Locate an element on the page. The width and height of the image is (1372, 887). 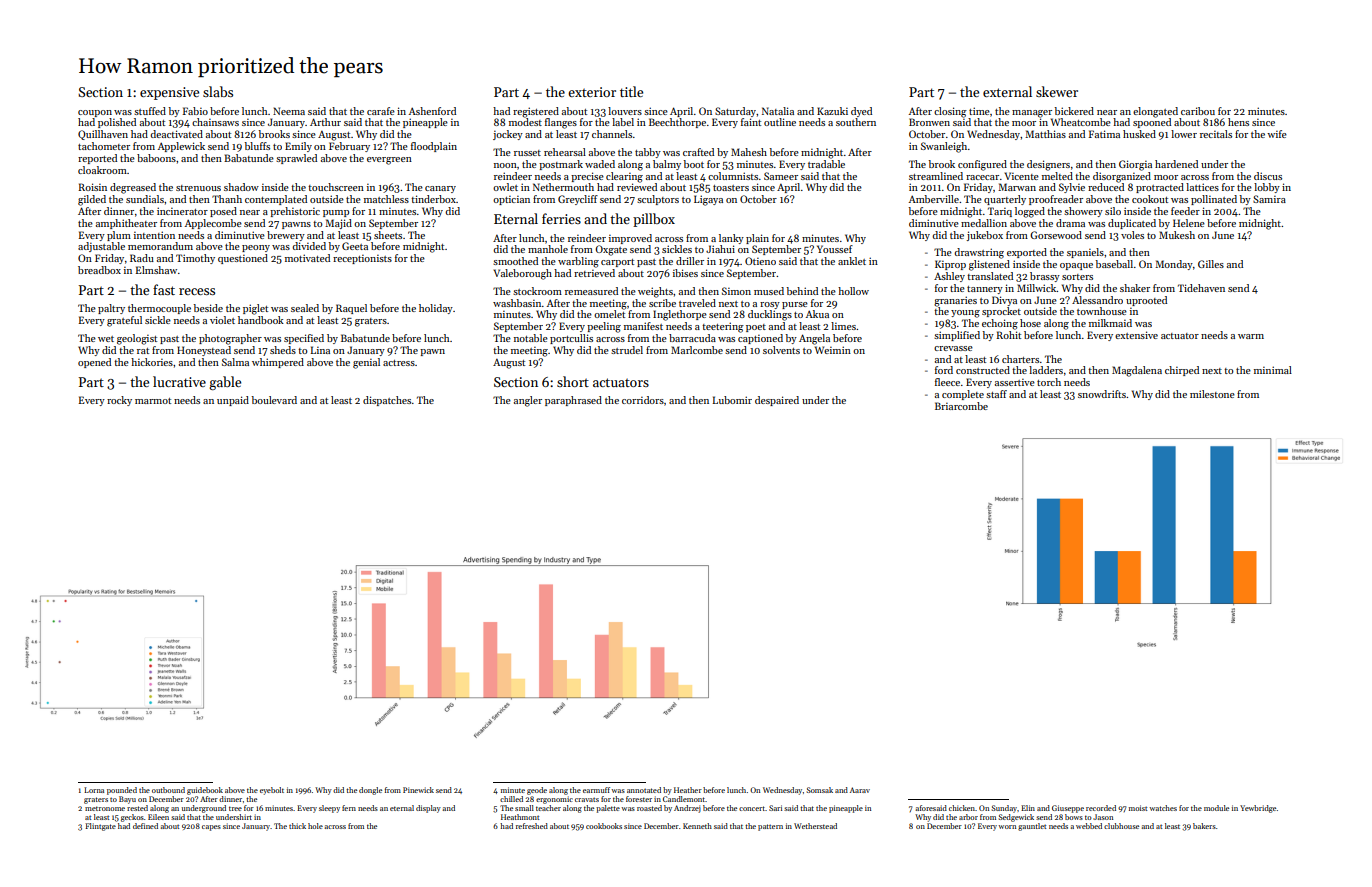
Giorgia is located at coordinates (1135, 165).
